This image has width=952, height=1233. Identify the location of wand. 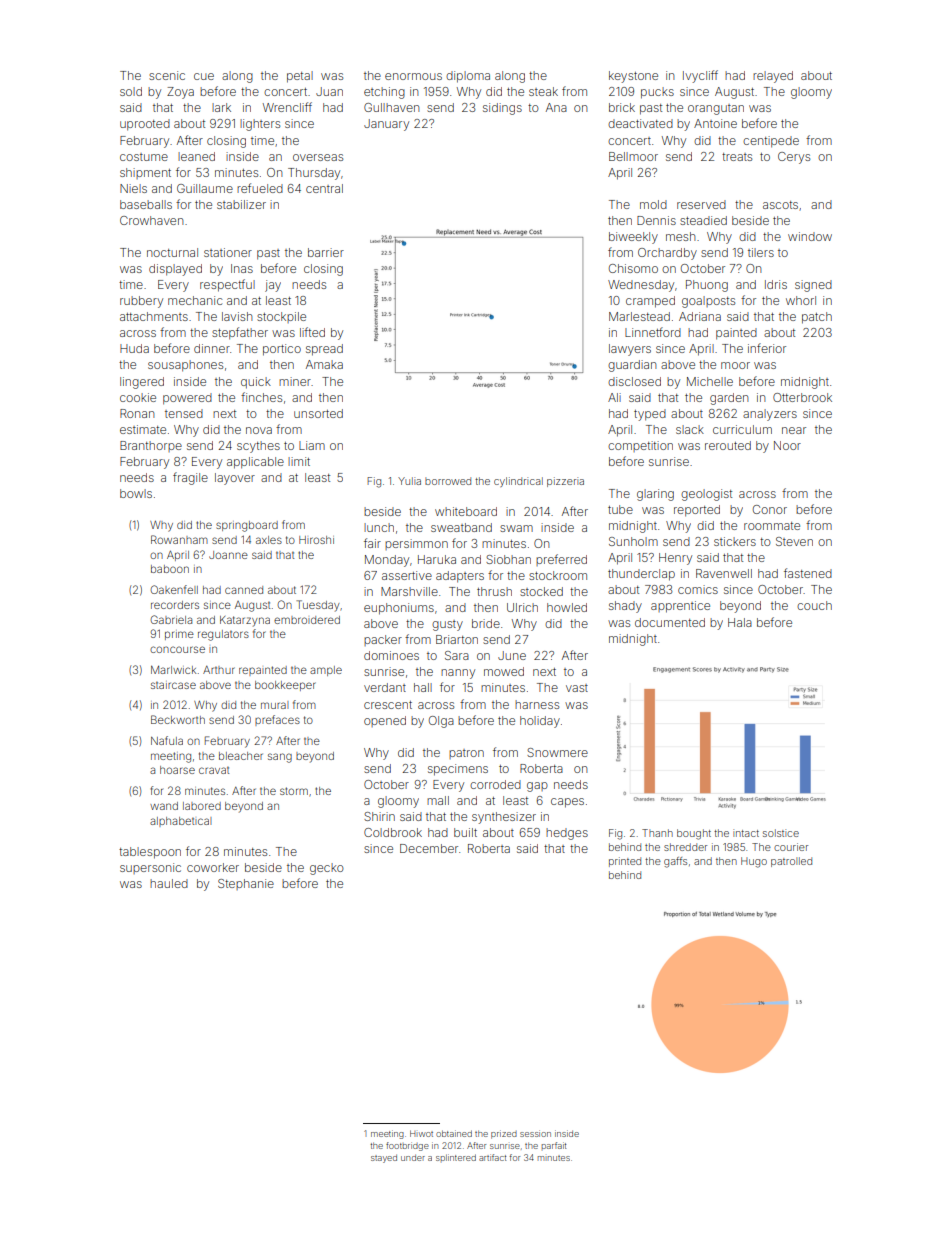
(164, 806).
